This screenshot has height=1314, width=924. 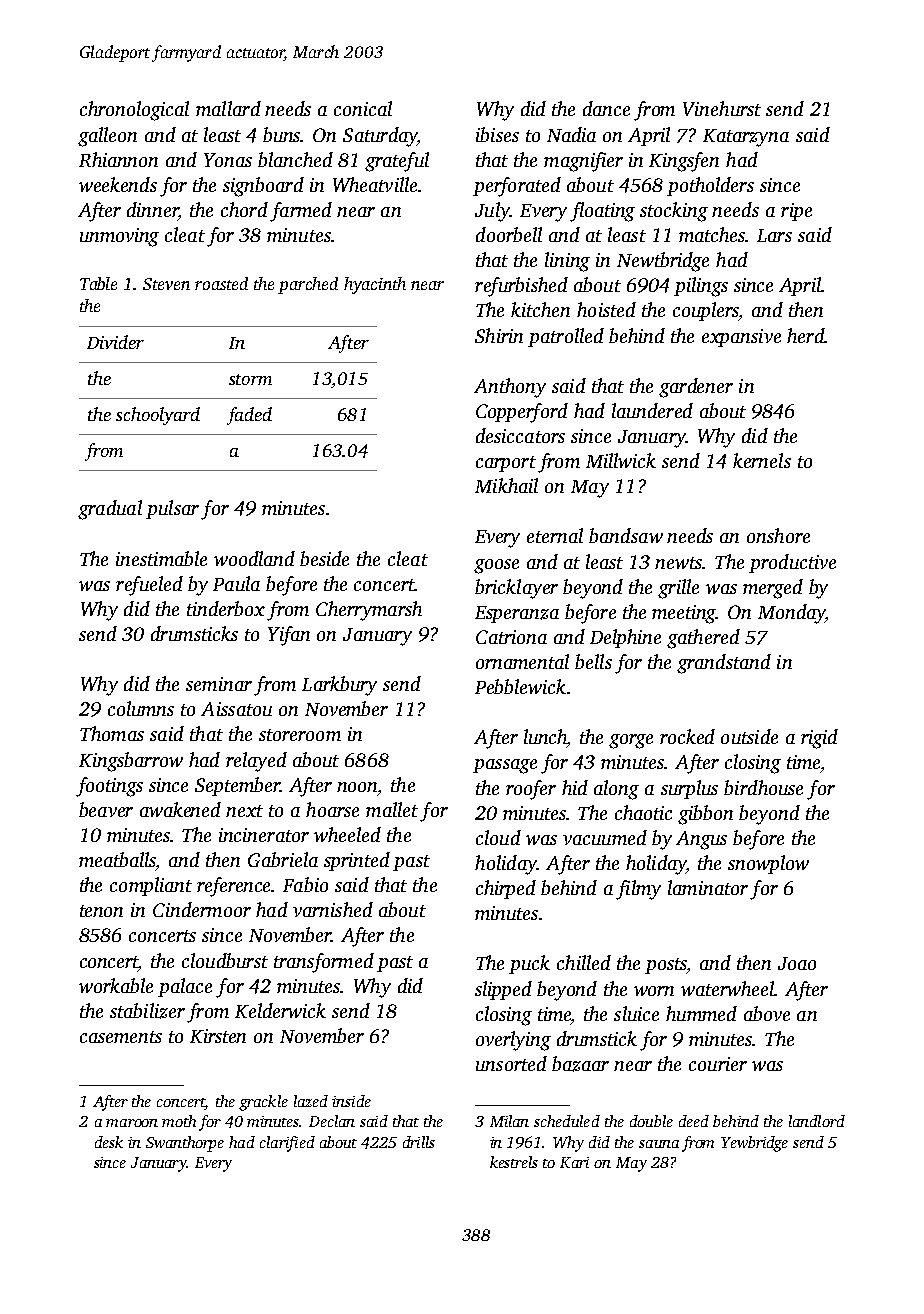 What do you see at coordinates (754, 1144) in the screenshot?
I see `Yewbridge` at bounding box center [754, 1144].
